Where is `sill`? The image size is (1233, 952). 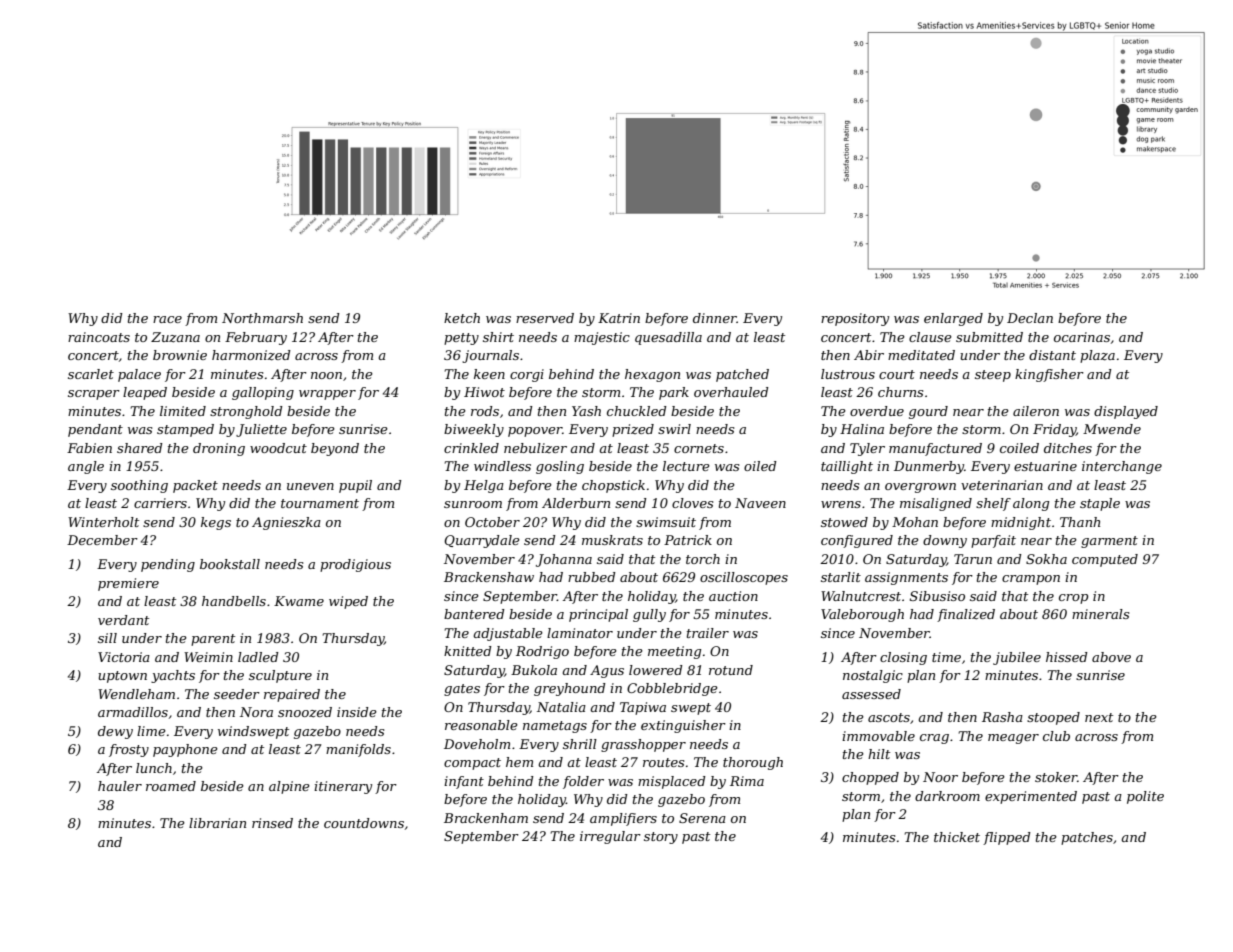 sill is located at coordinates (107, 638).
